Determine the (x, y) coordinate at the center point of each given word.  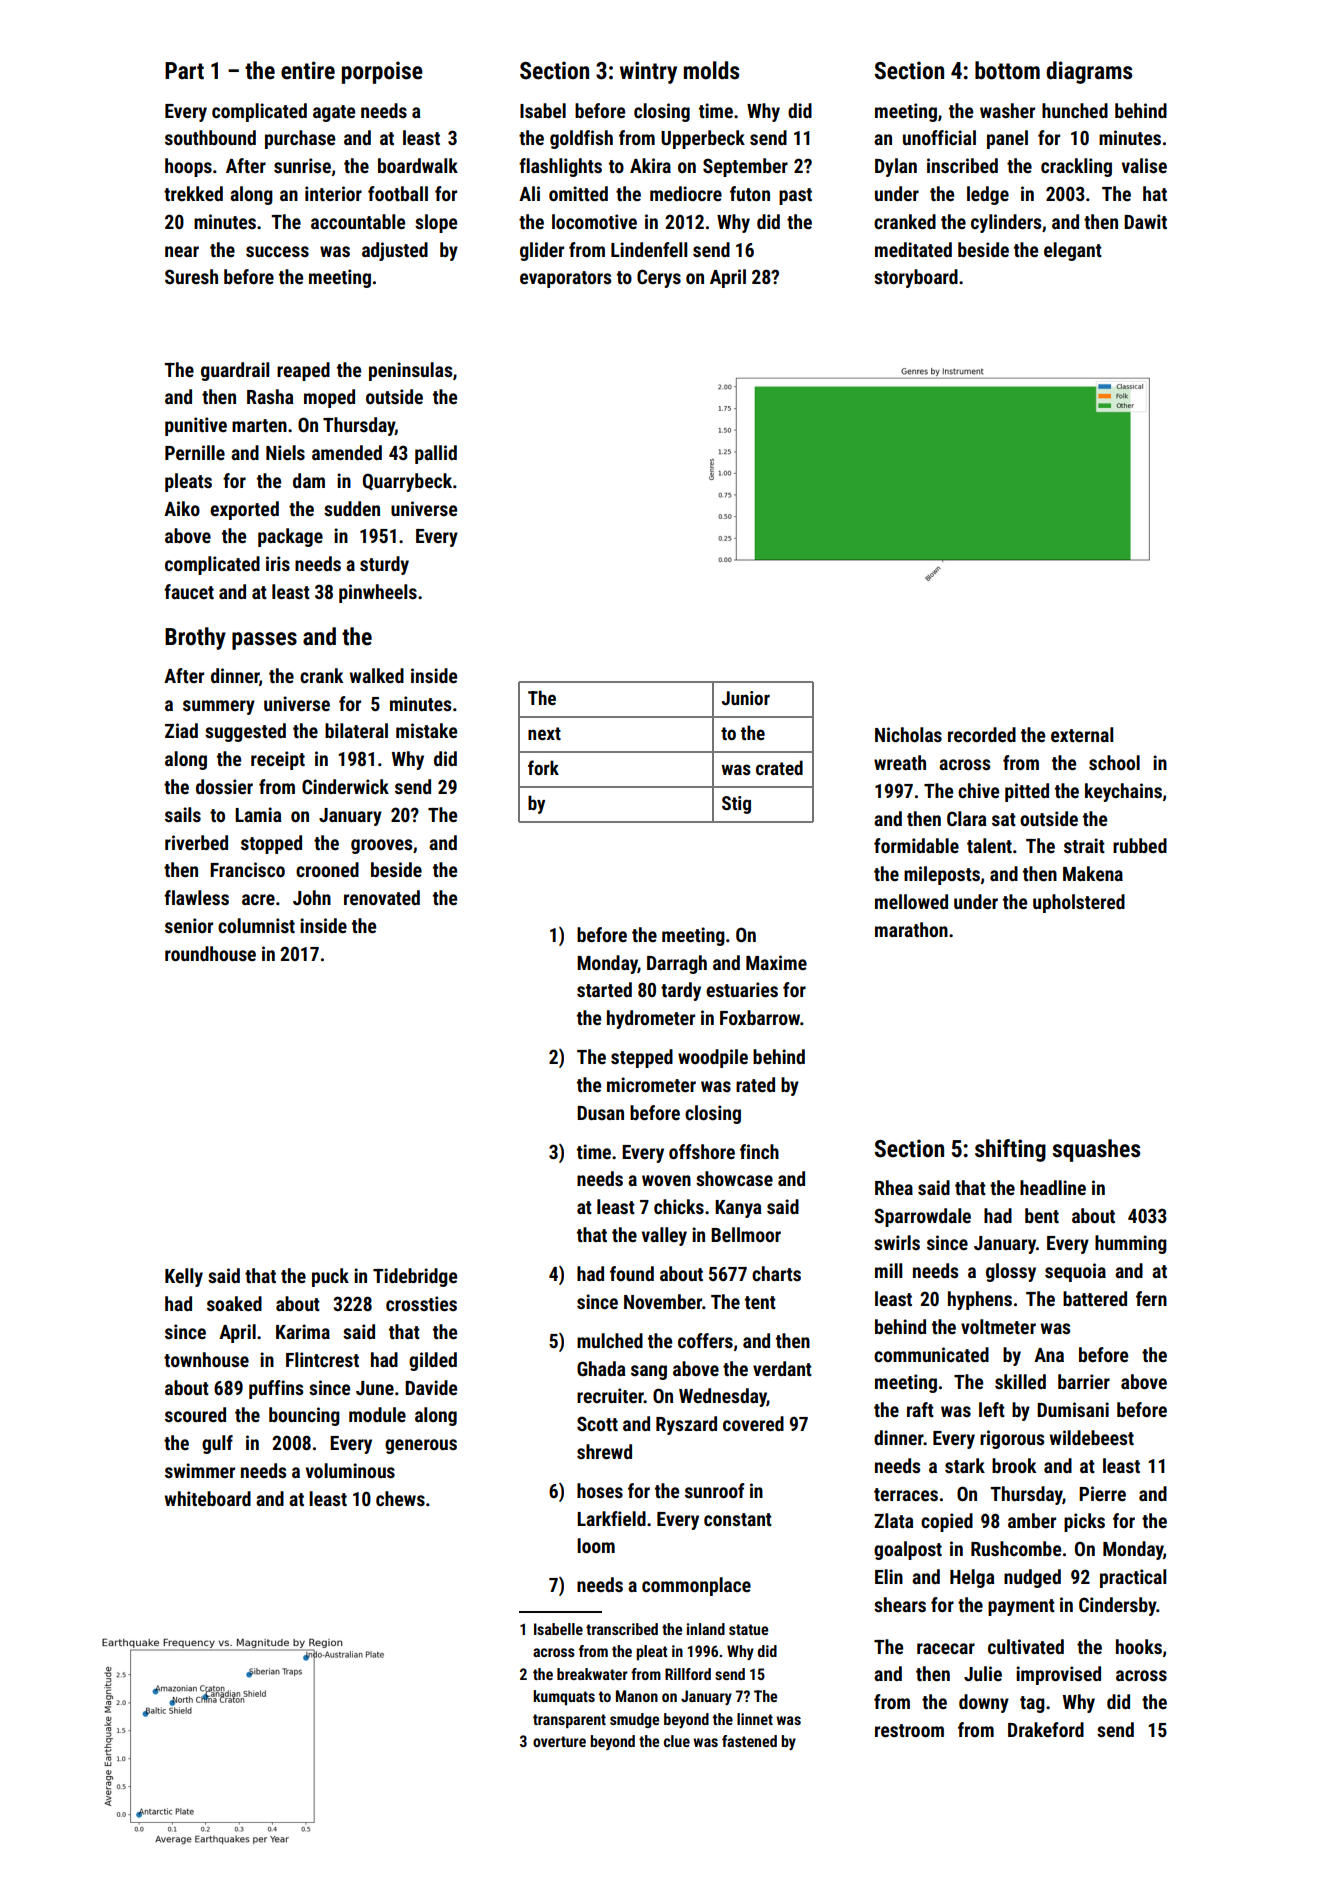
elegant (1073, 251)
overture (559, 1741)
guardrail (235, 371)
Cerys (659, 278)
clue (677, 1741)
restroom (909, 1730)
